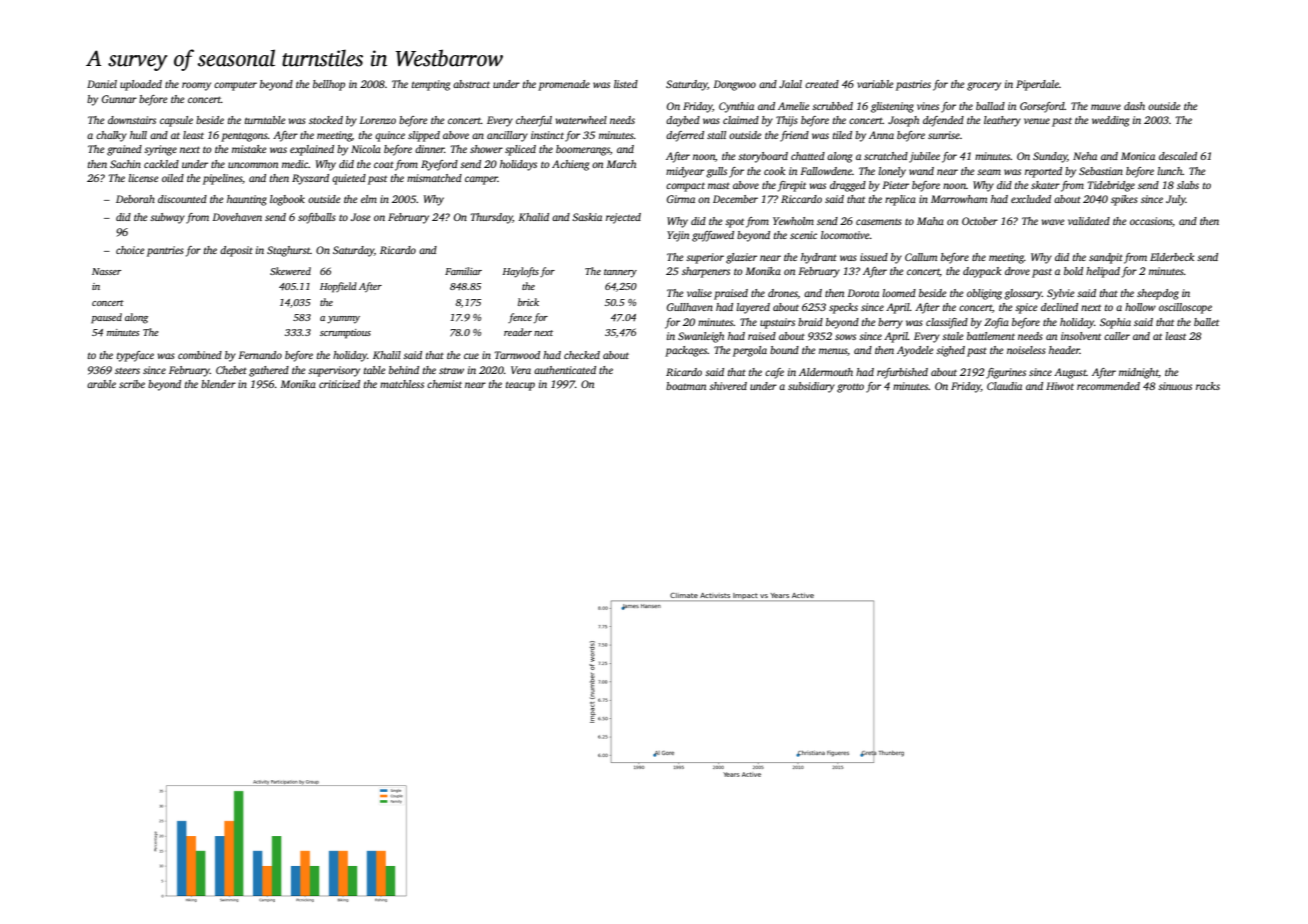 This page has height=924, width=1308. What do you see at coordinates (384, 165) in the page?
I see `coat` at bounding box center [384, 165].
